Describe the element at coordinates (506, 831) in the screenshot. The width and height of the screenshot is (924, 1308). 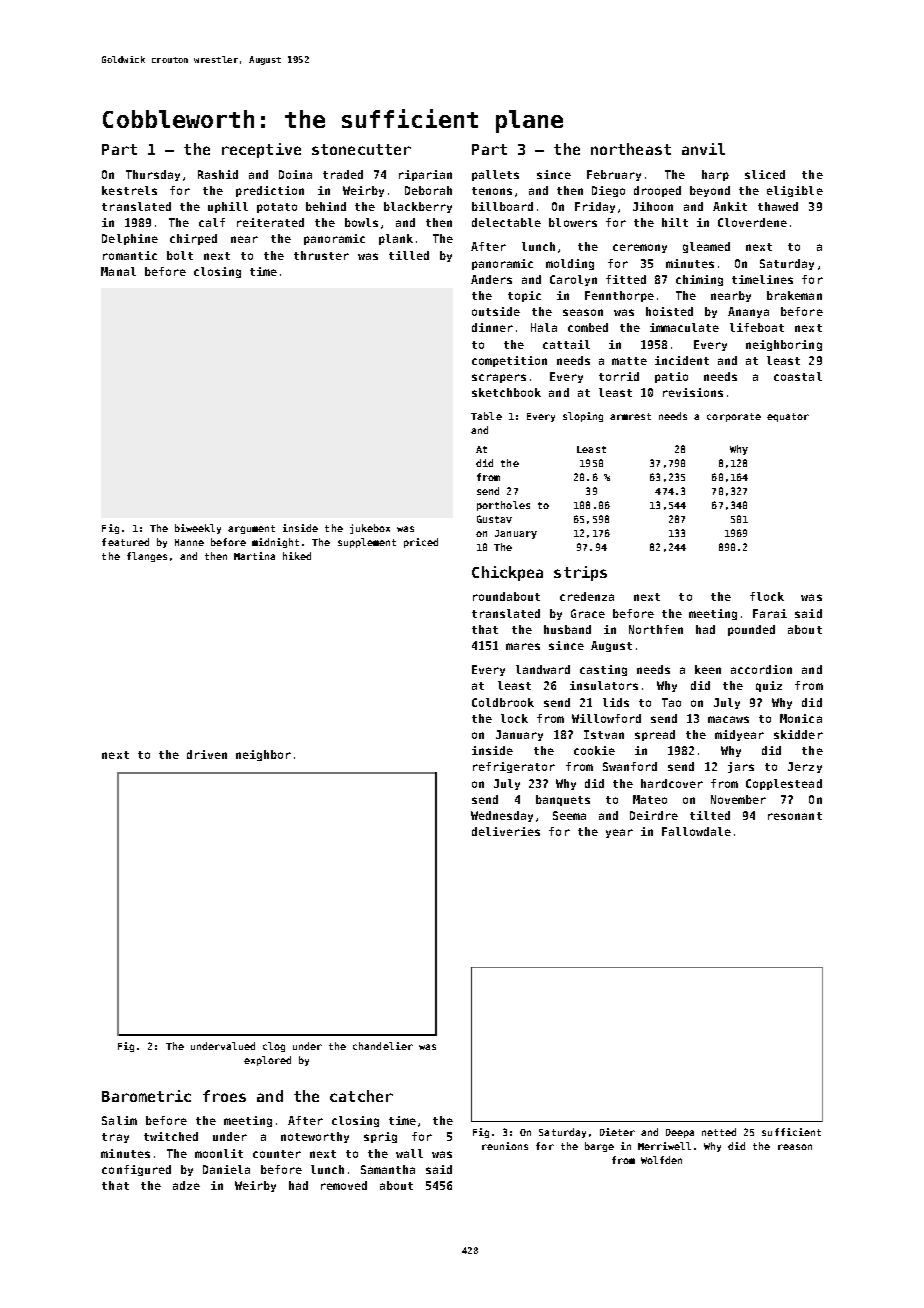
I see `deliveries` at that location.
